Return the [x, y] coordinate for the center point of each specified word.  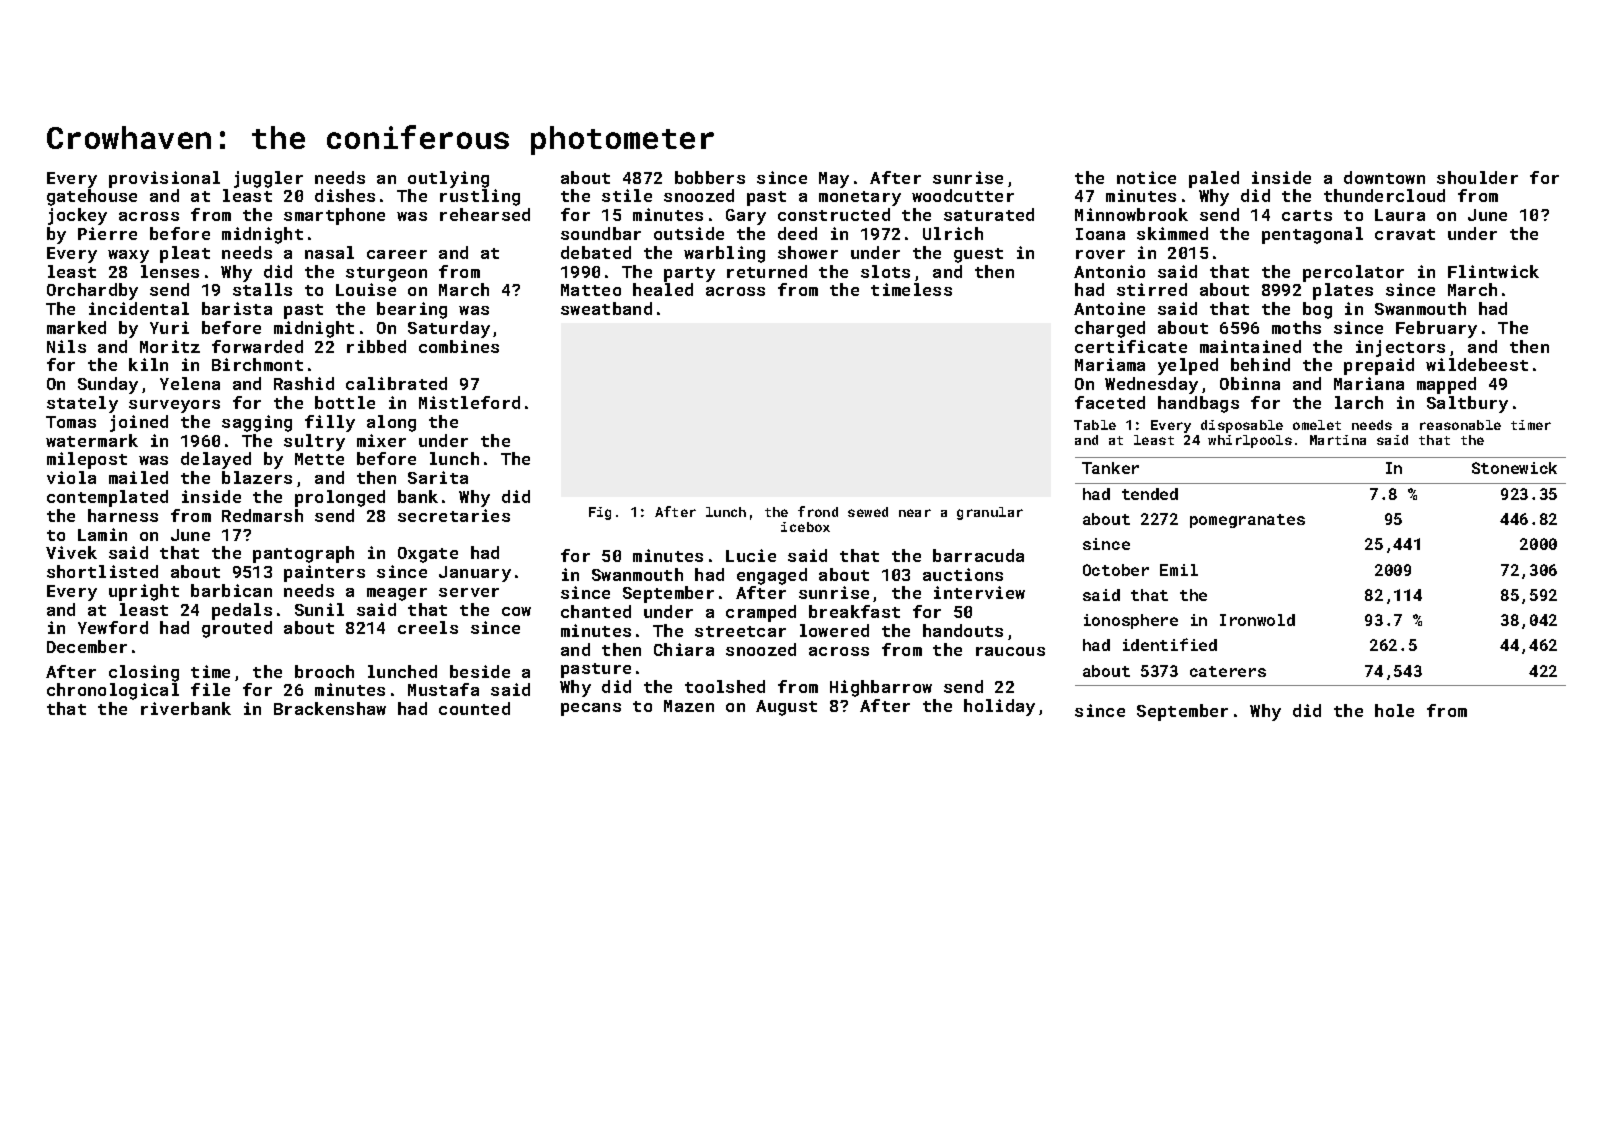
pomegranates [1247, 521]
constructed [834, 214]
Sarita [438, 477]
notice [1146, 177]
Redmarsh [262, 515]
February [1436, 329]
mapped [1446, 385]
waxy [128, 256]
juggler [268, 179]
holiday [999, 707]
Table [1095, 425]
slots [885, 271]
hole [1394, 710]
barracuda [978, 555]
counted [474, 708]
